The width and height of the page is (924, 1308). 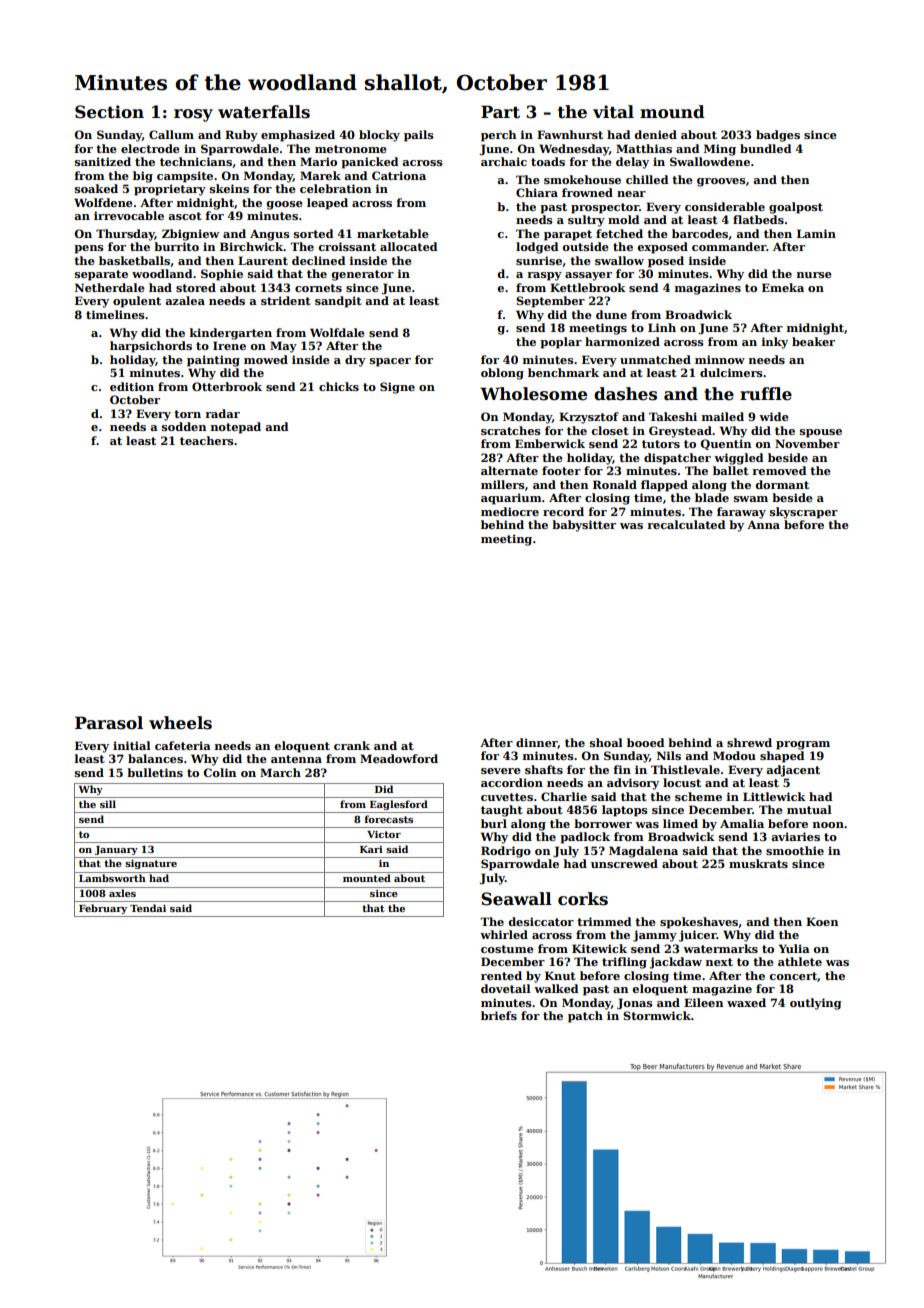 I want to click on mound, so click(x=672, y=112).
